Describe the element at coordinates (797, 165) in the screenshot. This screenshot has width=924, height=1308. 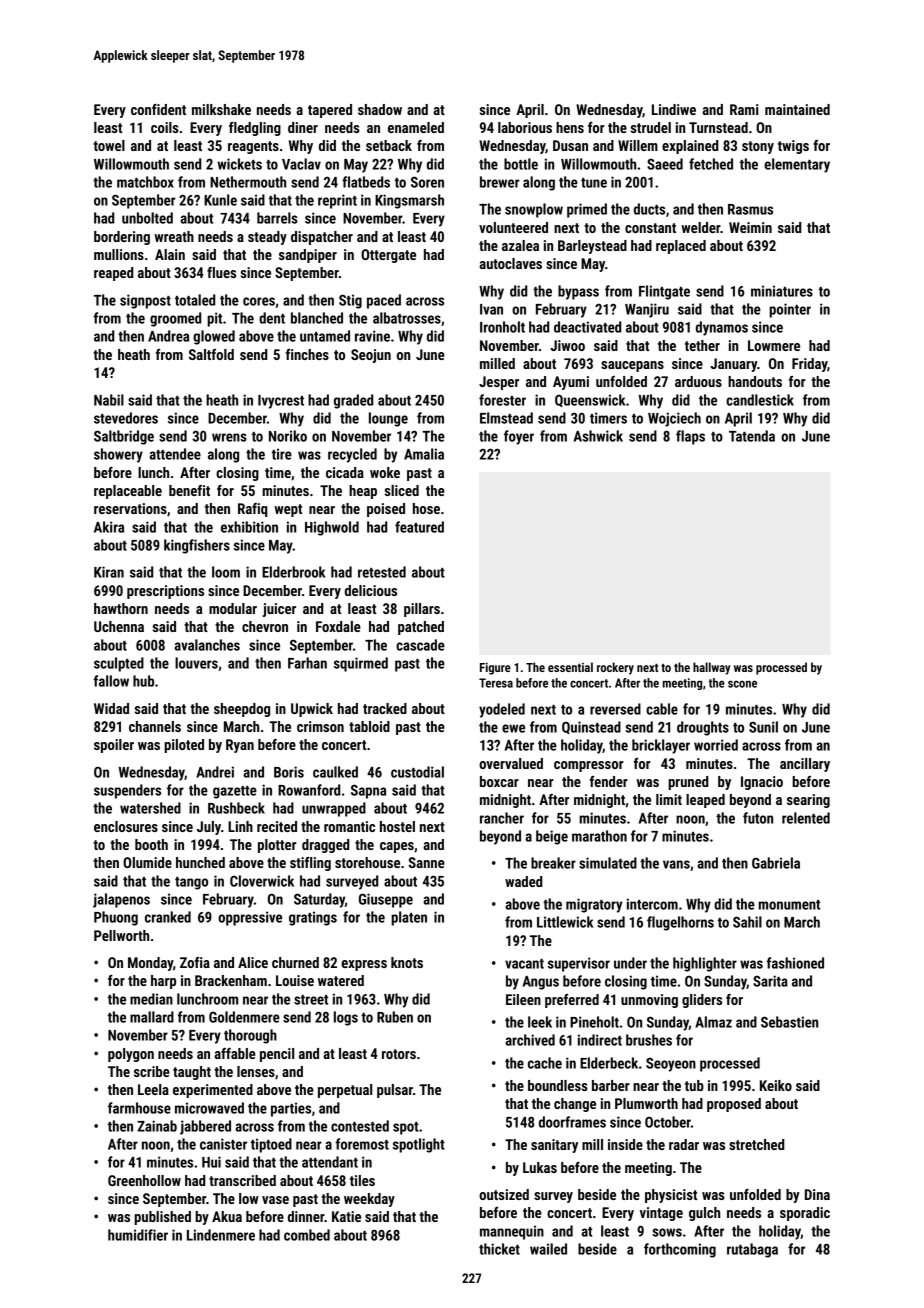
I see `elementary` at that location.
